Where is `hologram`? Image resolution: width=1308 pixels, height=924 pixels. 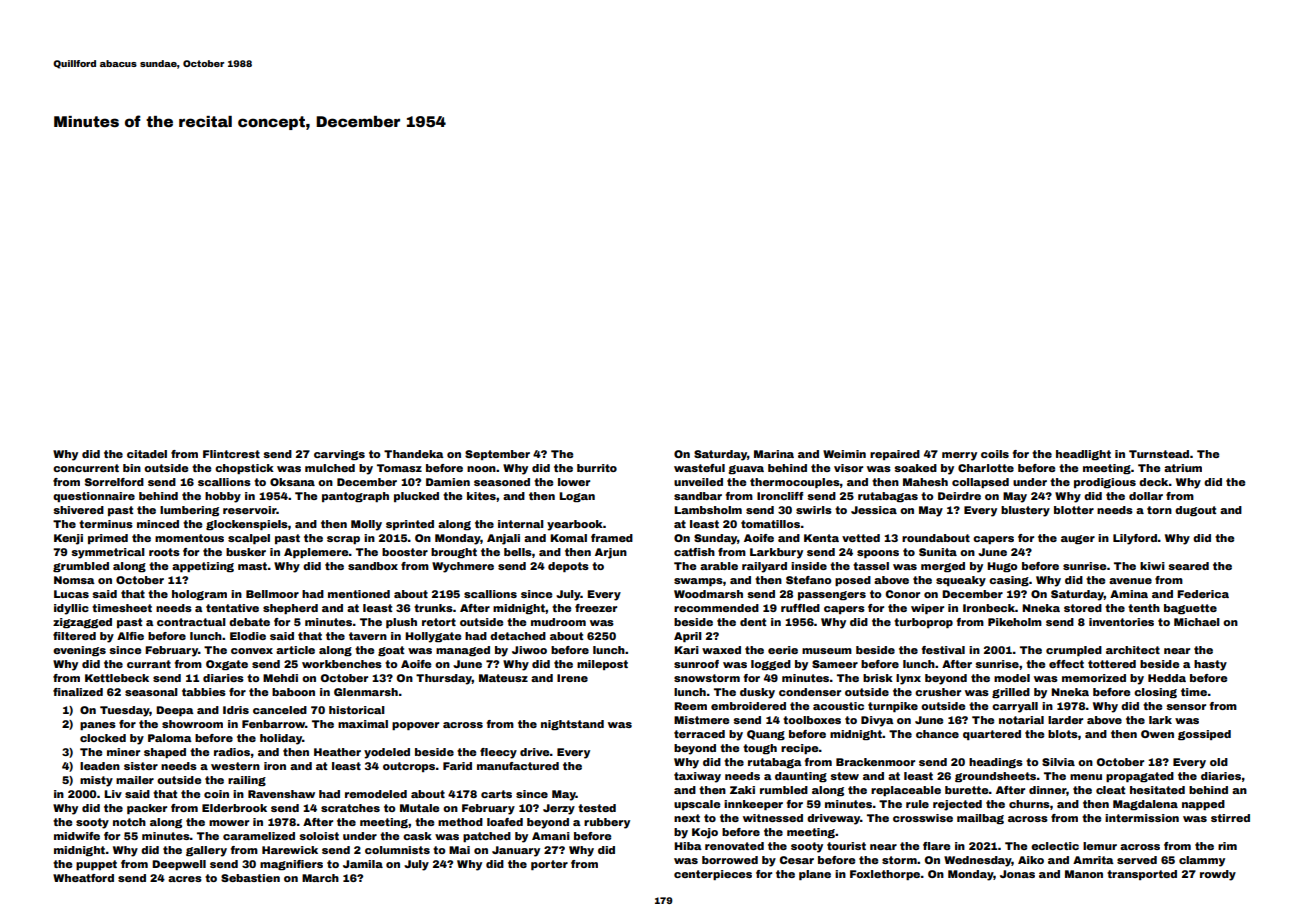 hologram is located at coordinates (199, 595).
